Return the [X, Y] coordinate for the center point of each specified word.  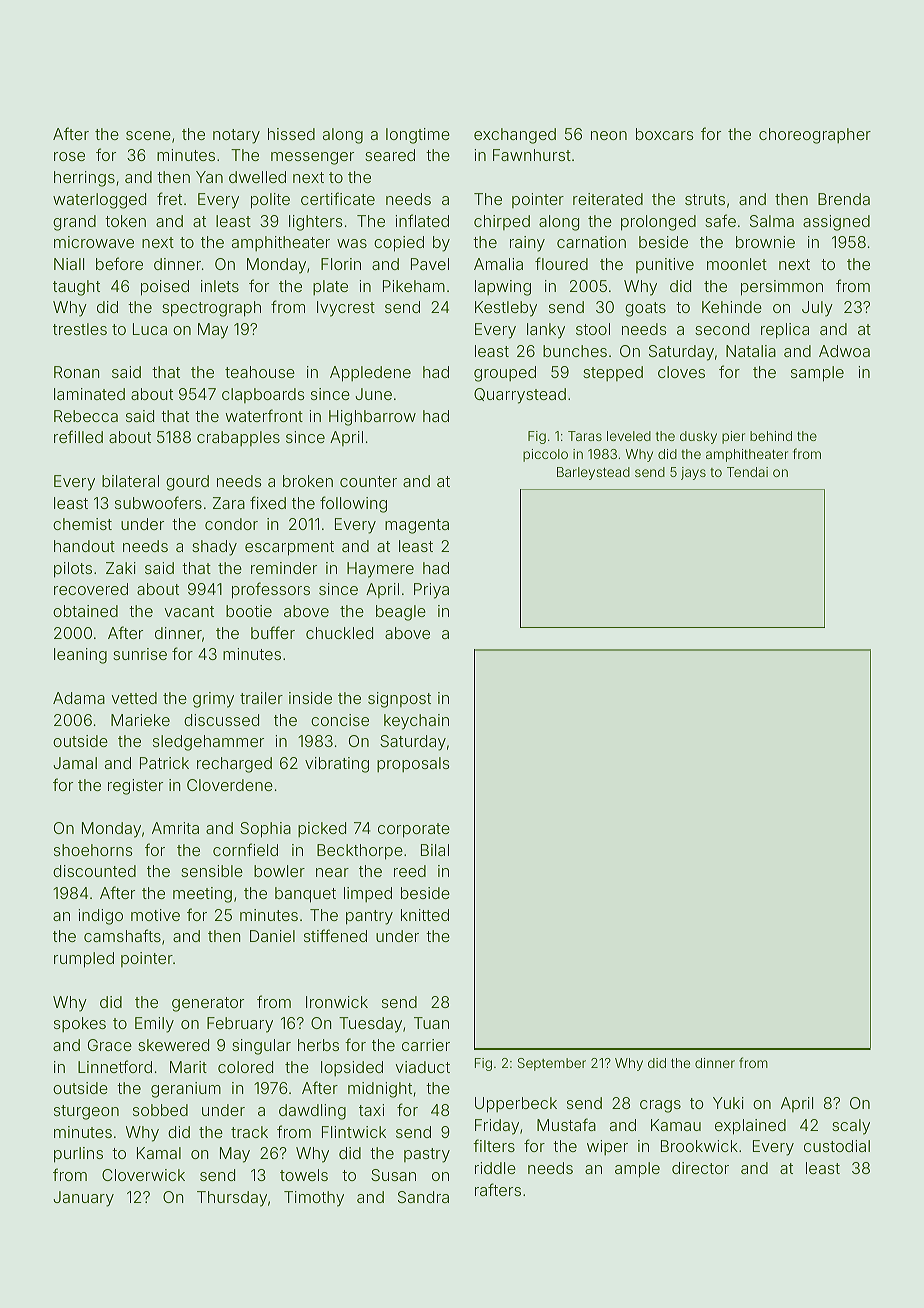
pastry [427, 1155]
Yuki [728, 1103]
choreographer [815, 136]
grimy [213, 700]
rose [69, 156]
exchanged [515, 136]
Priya [431, 591]
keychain [416, 722]
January [83, 1199]
